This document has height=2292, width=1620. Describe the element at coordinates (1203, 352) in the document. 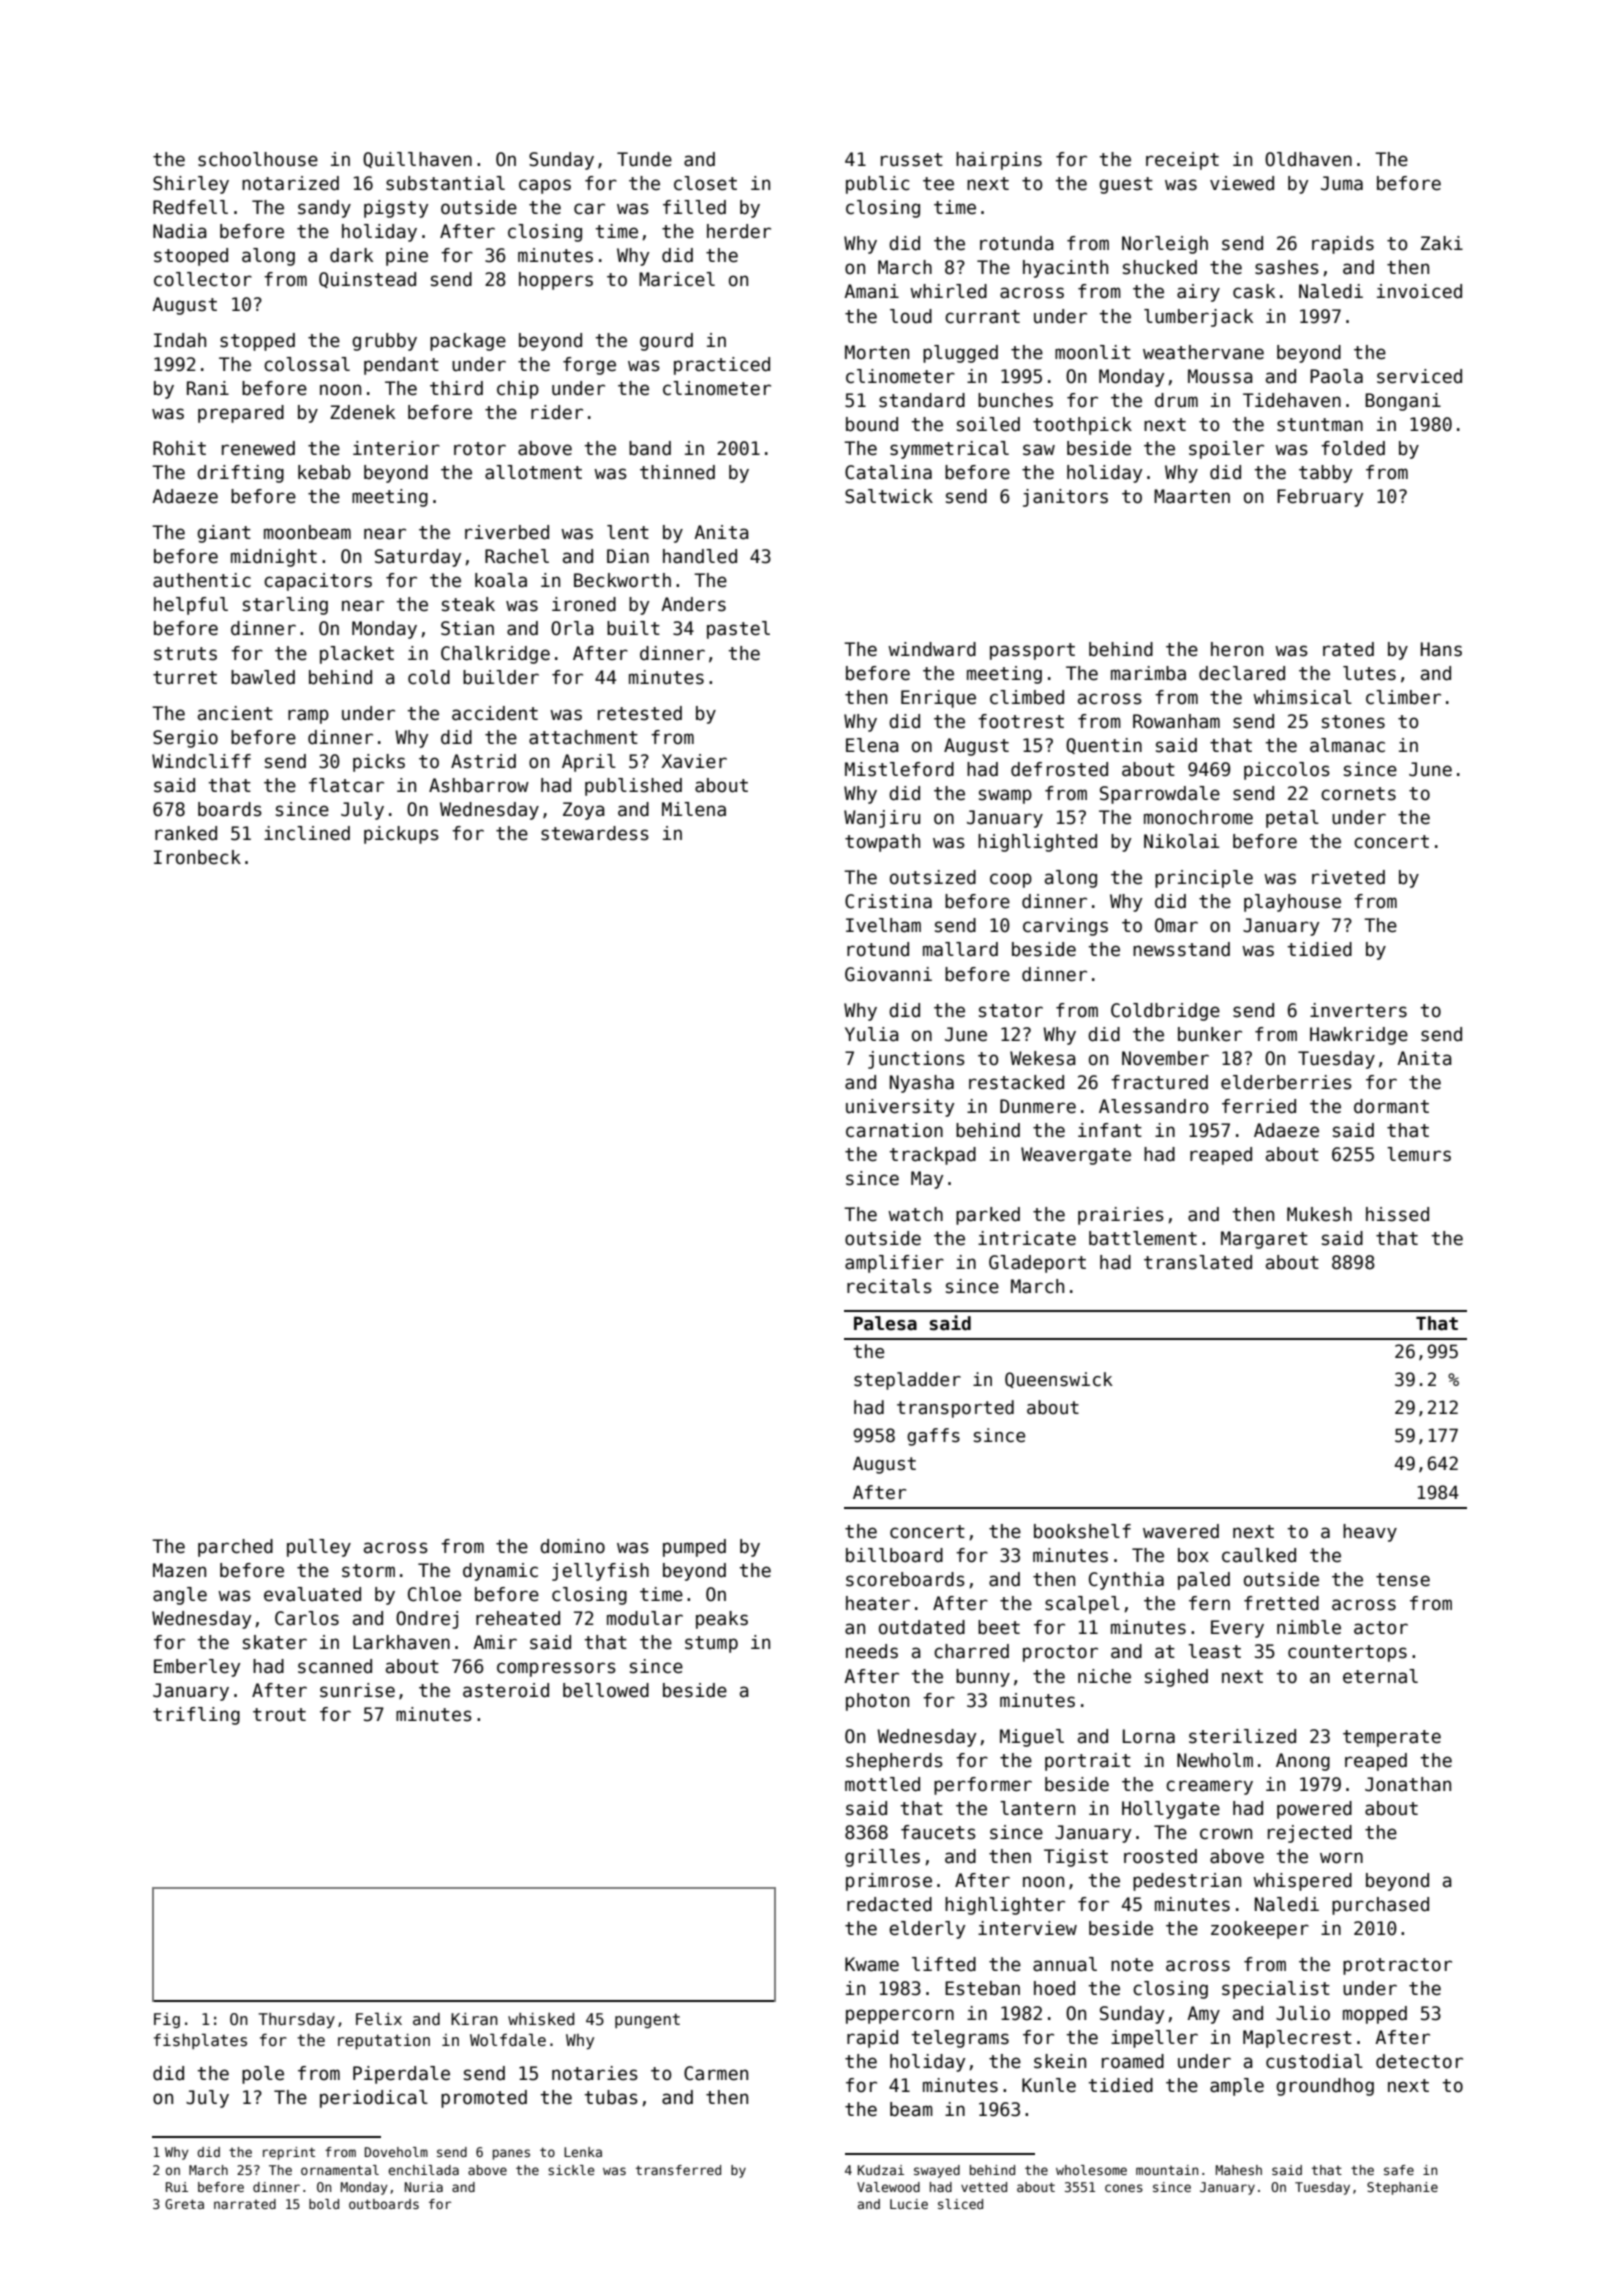

I see `weathervane` at that location.
